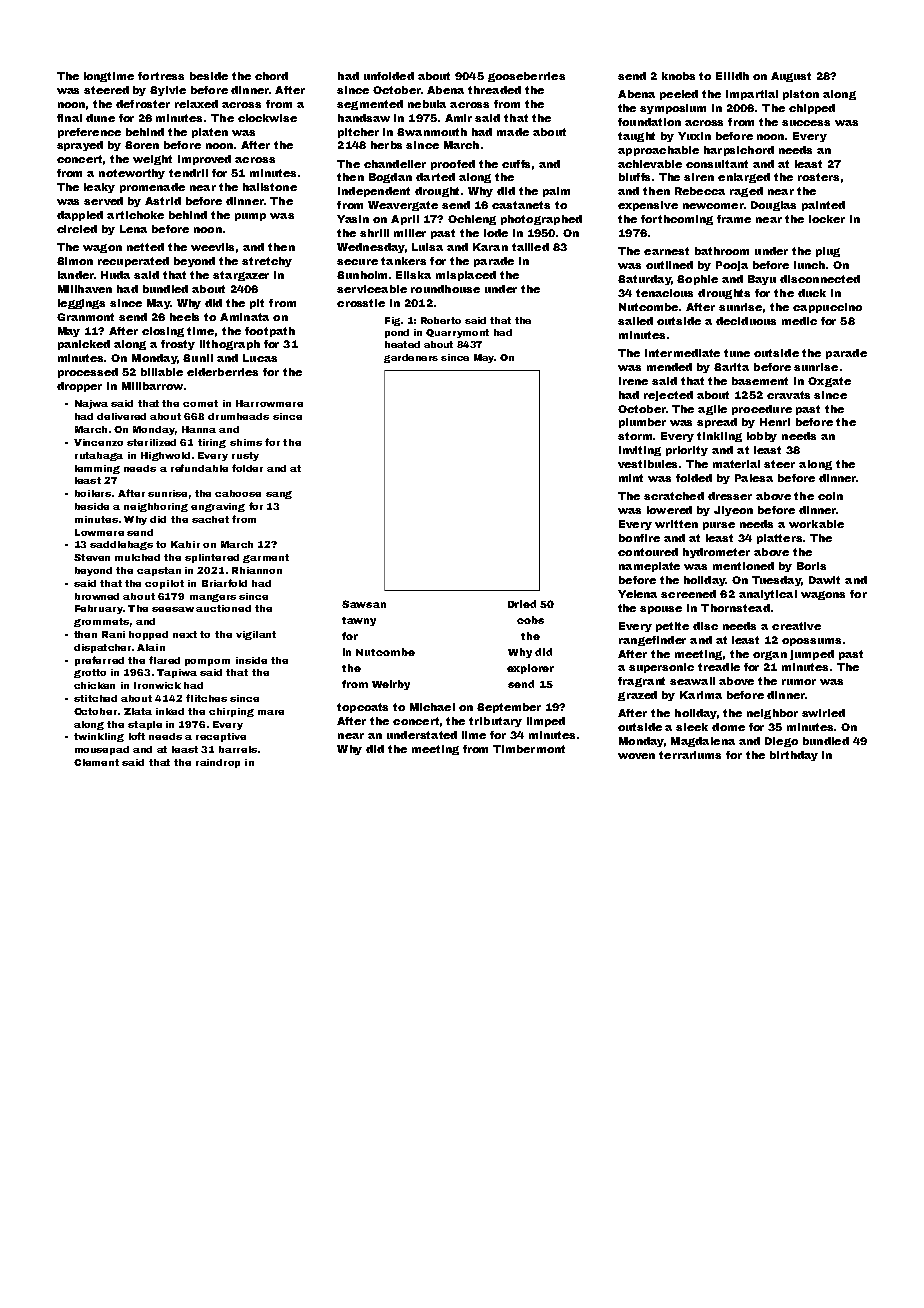  What do you see at coordinates (457, 333) in the screenshot?
I see `Quarrymont` at bounding box center [457, 333].
